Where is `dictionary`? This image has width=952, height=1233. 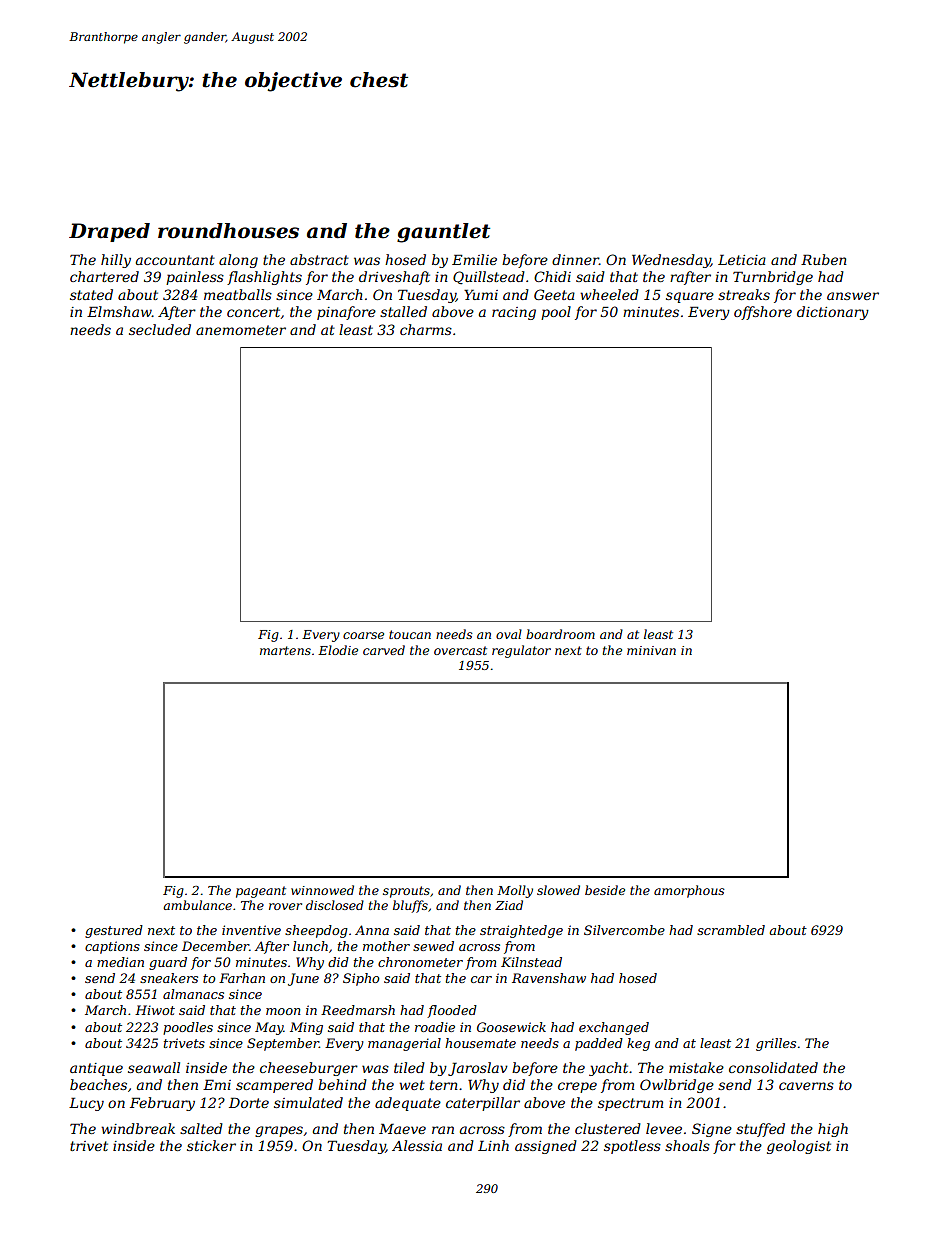 dictionary is located at coordinates (833, 313).
